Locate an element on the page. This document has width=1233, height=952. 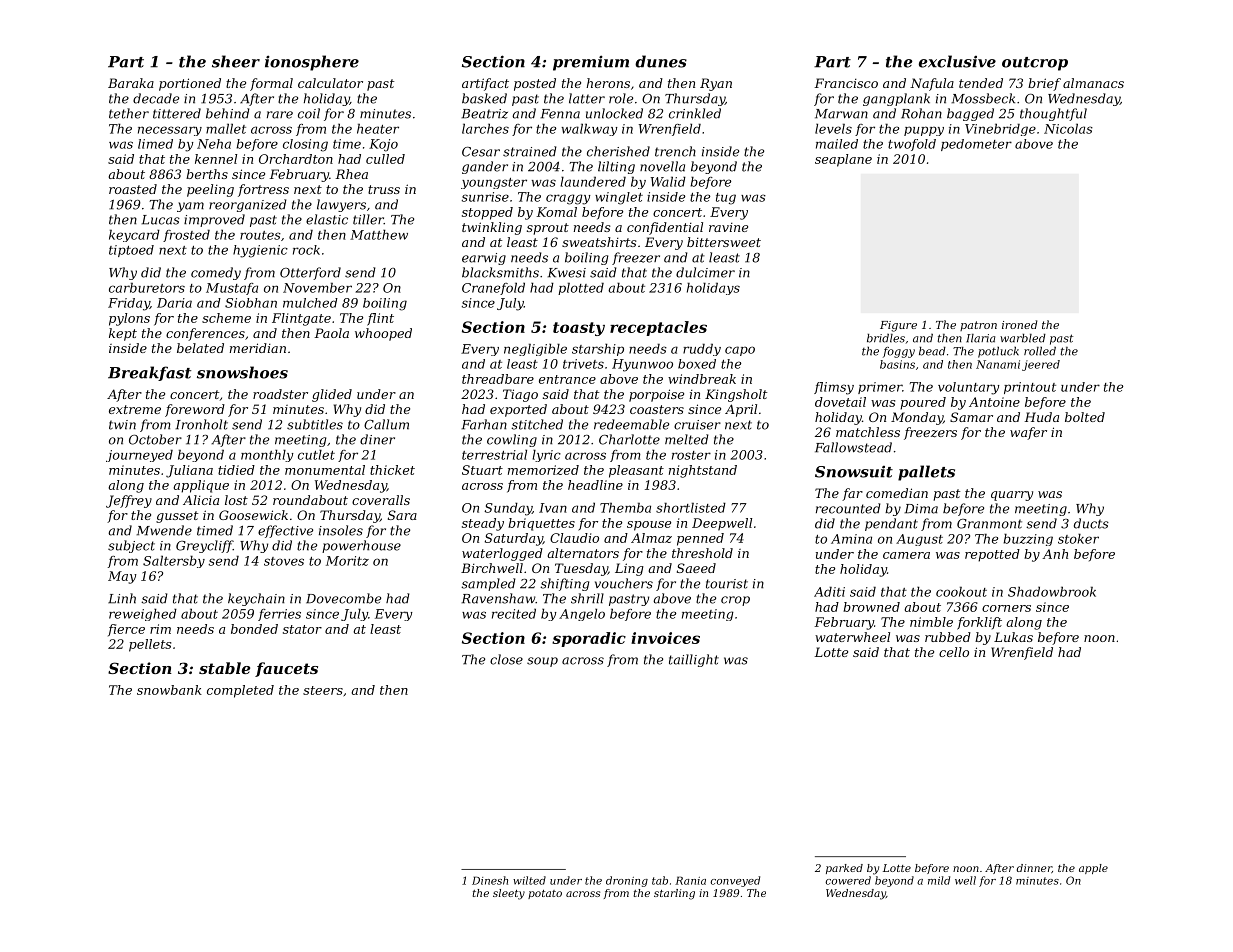
flimsy is located at coordinates (834, 388).
